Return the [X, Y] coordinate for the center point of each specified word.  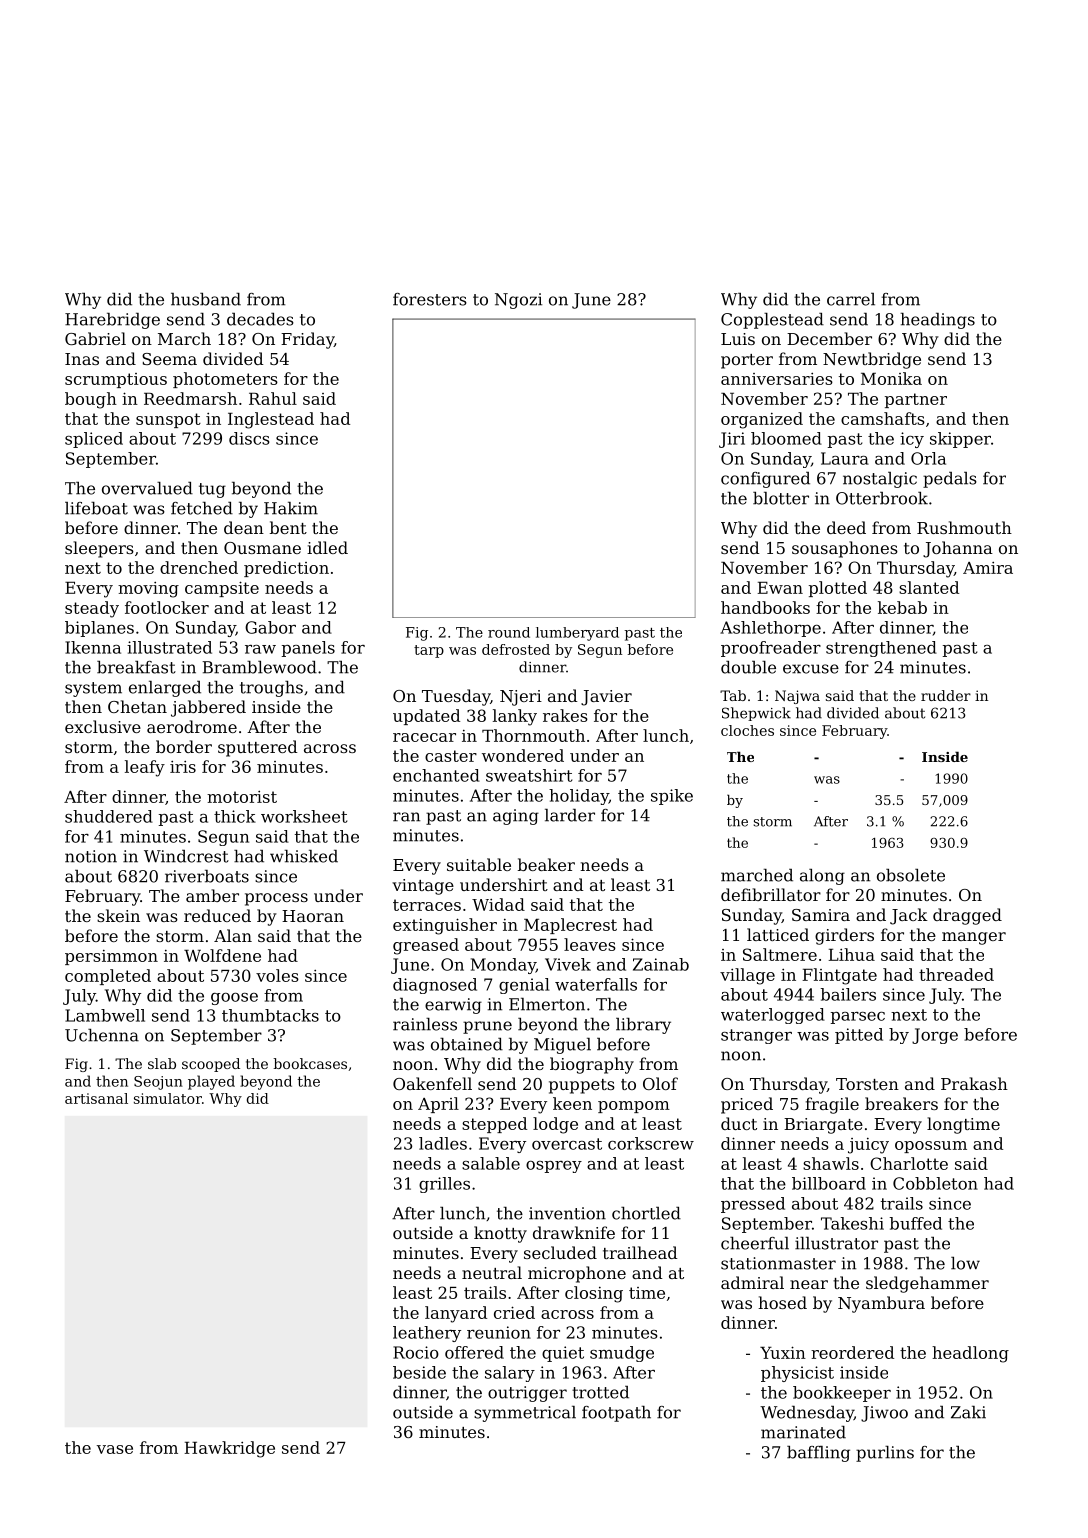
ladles [443, 1143]
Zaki [968, 1412]
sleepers [99, 549]
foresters [430, 299]
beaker [546, 864]
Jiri [732, 440]
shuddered [109, 816]
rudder [946, 695]
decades [260, 319]
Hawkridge [229, 1449]
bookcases [310, 1063]
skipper [960, 440]
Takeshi [852, 1223]
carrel [851, 299]
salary [510, 1374]
